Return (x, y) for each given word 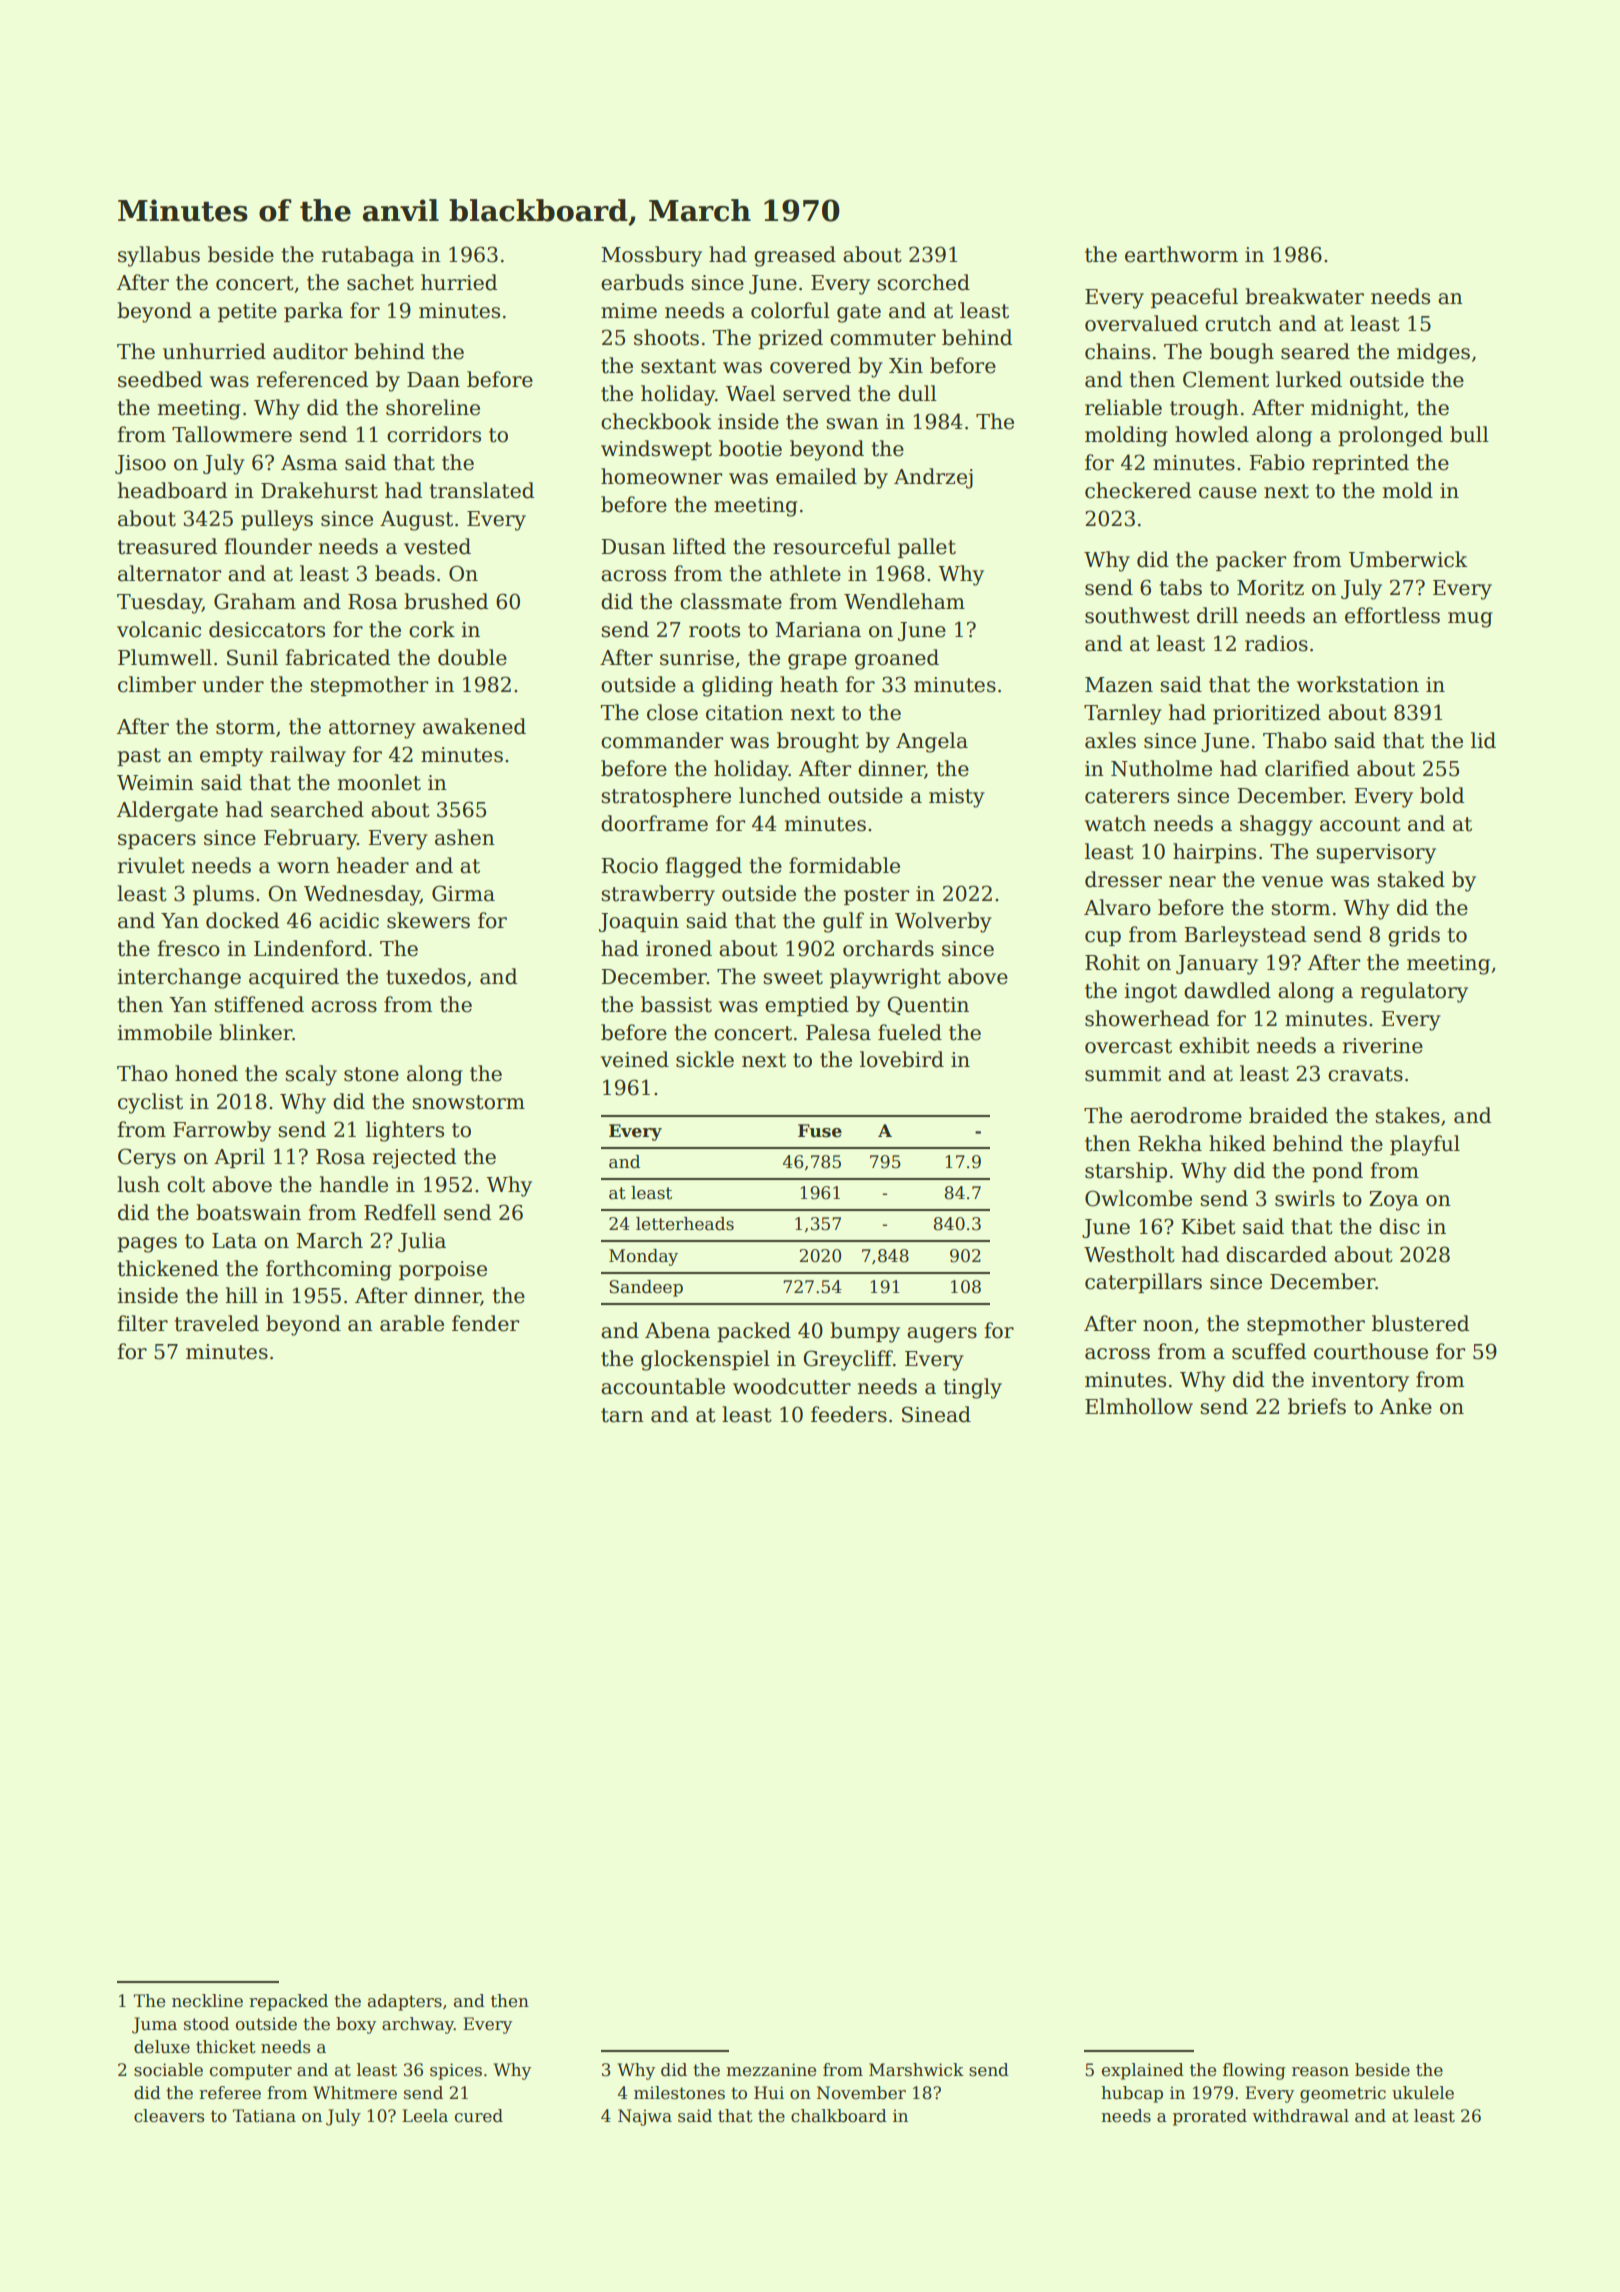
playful (1425, 1145)
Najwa (645, 2117)
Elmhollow (1139, 1406)
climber (157, 684)
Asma (309, 463)
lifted (699, 546)
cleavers (169, 2116)
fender (485, 1323)
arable (412, 1323)
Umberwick (1408, 559)
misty (957, 798)
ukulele (1423, 2093)
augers (942, 1335)
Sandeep (646, 1288)
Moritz (1270, 588)
